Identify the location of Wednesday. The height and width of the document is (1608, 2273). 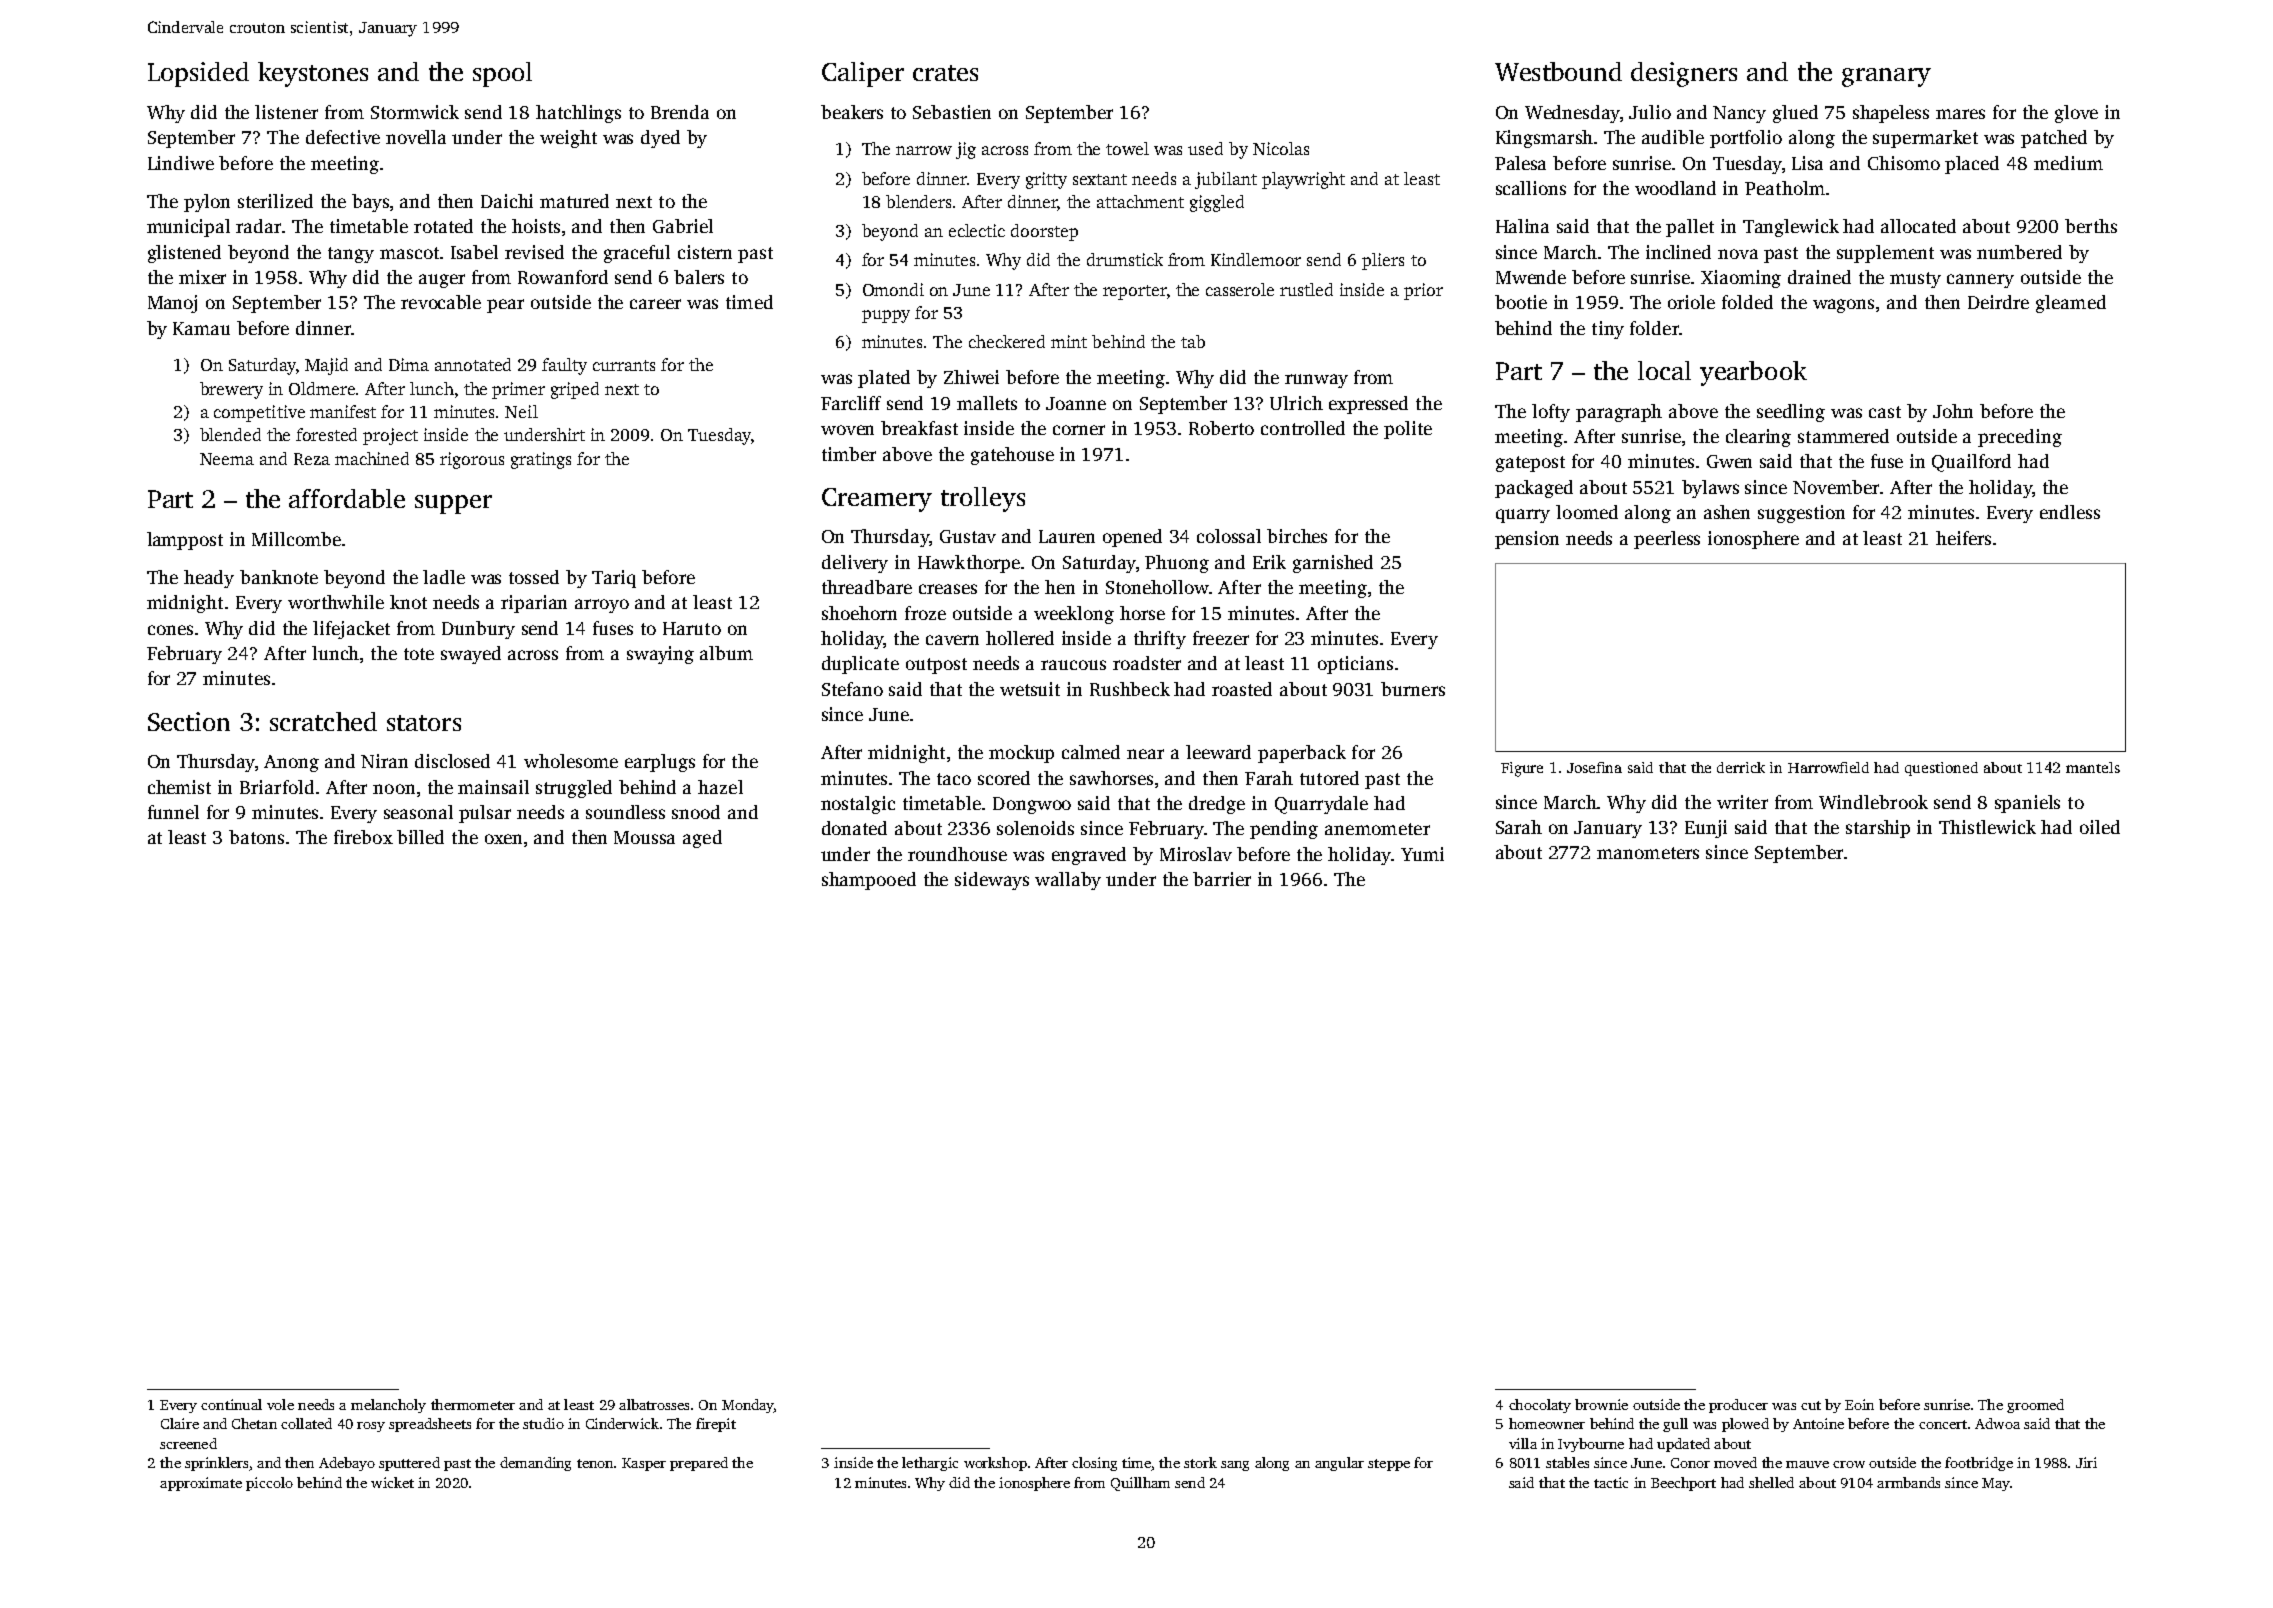
(1572, 114).
